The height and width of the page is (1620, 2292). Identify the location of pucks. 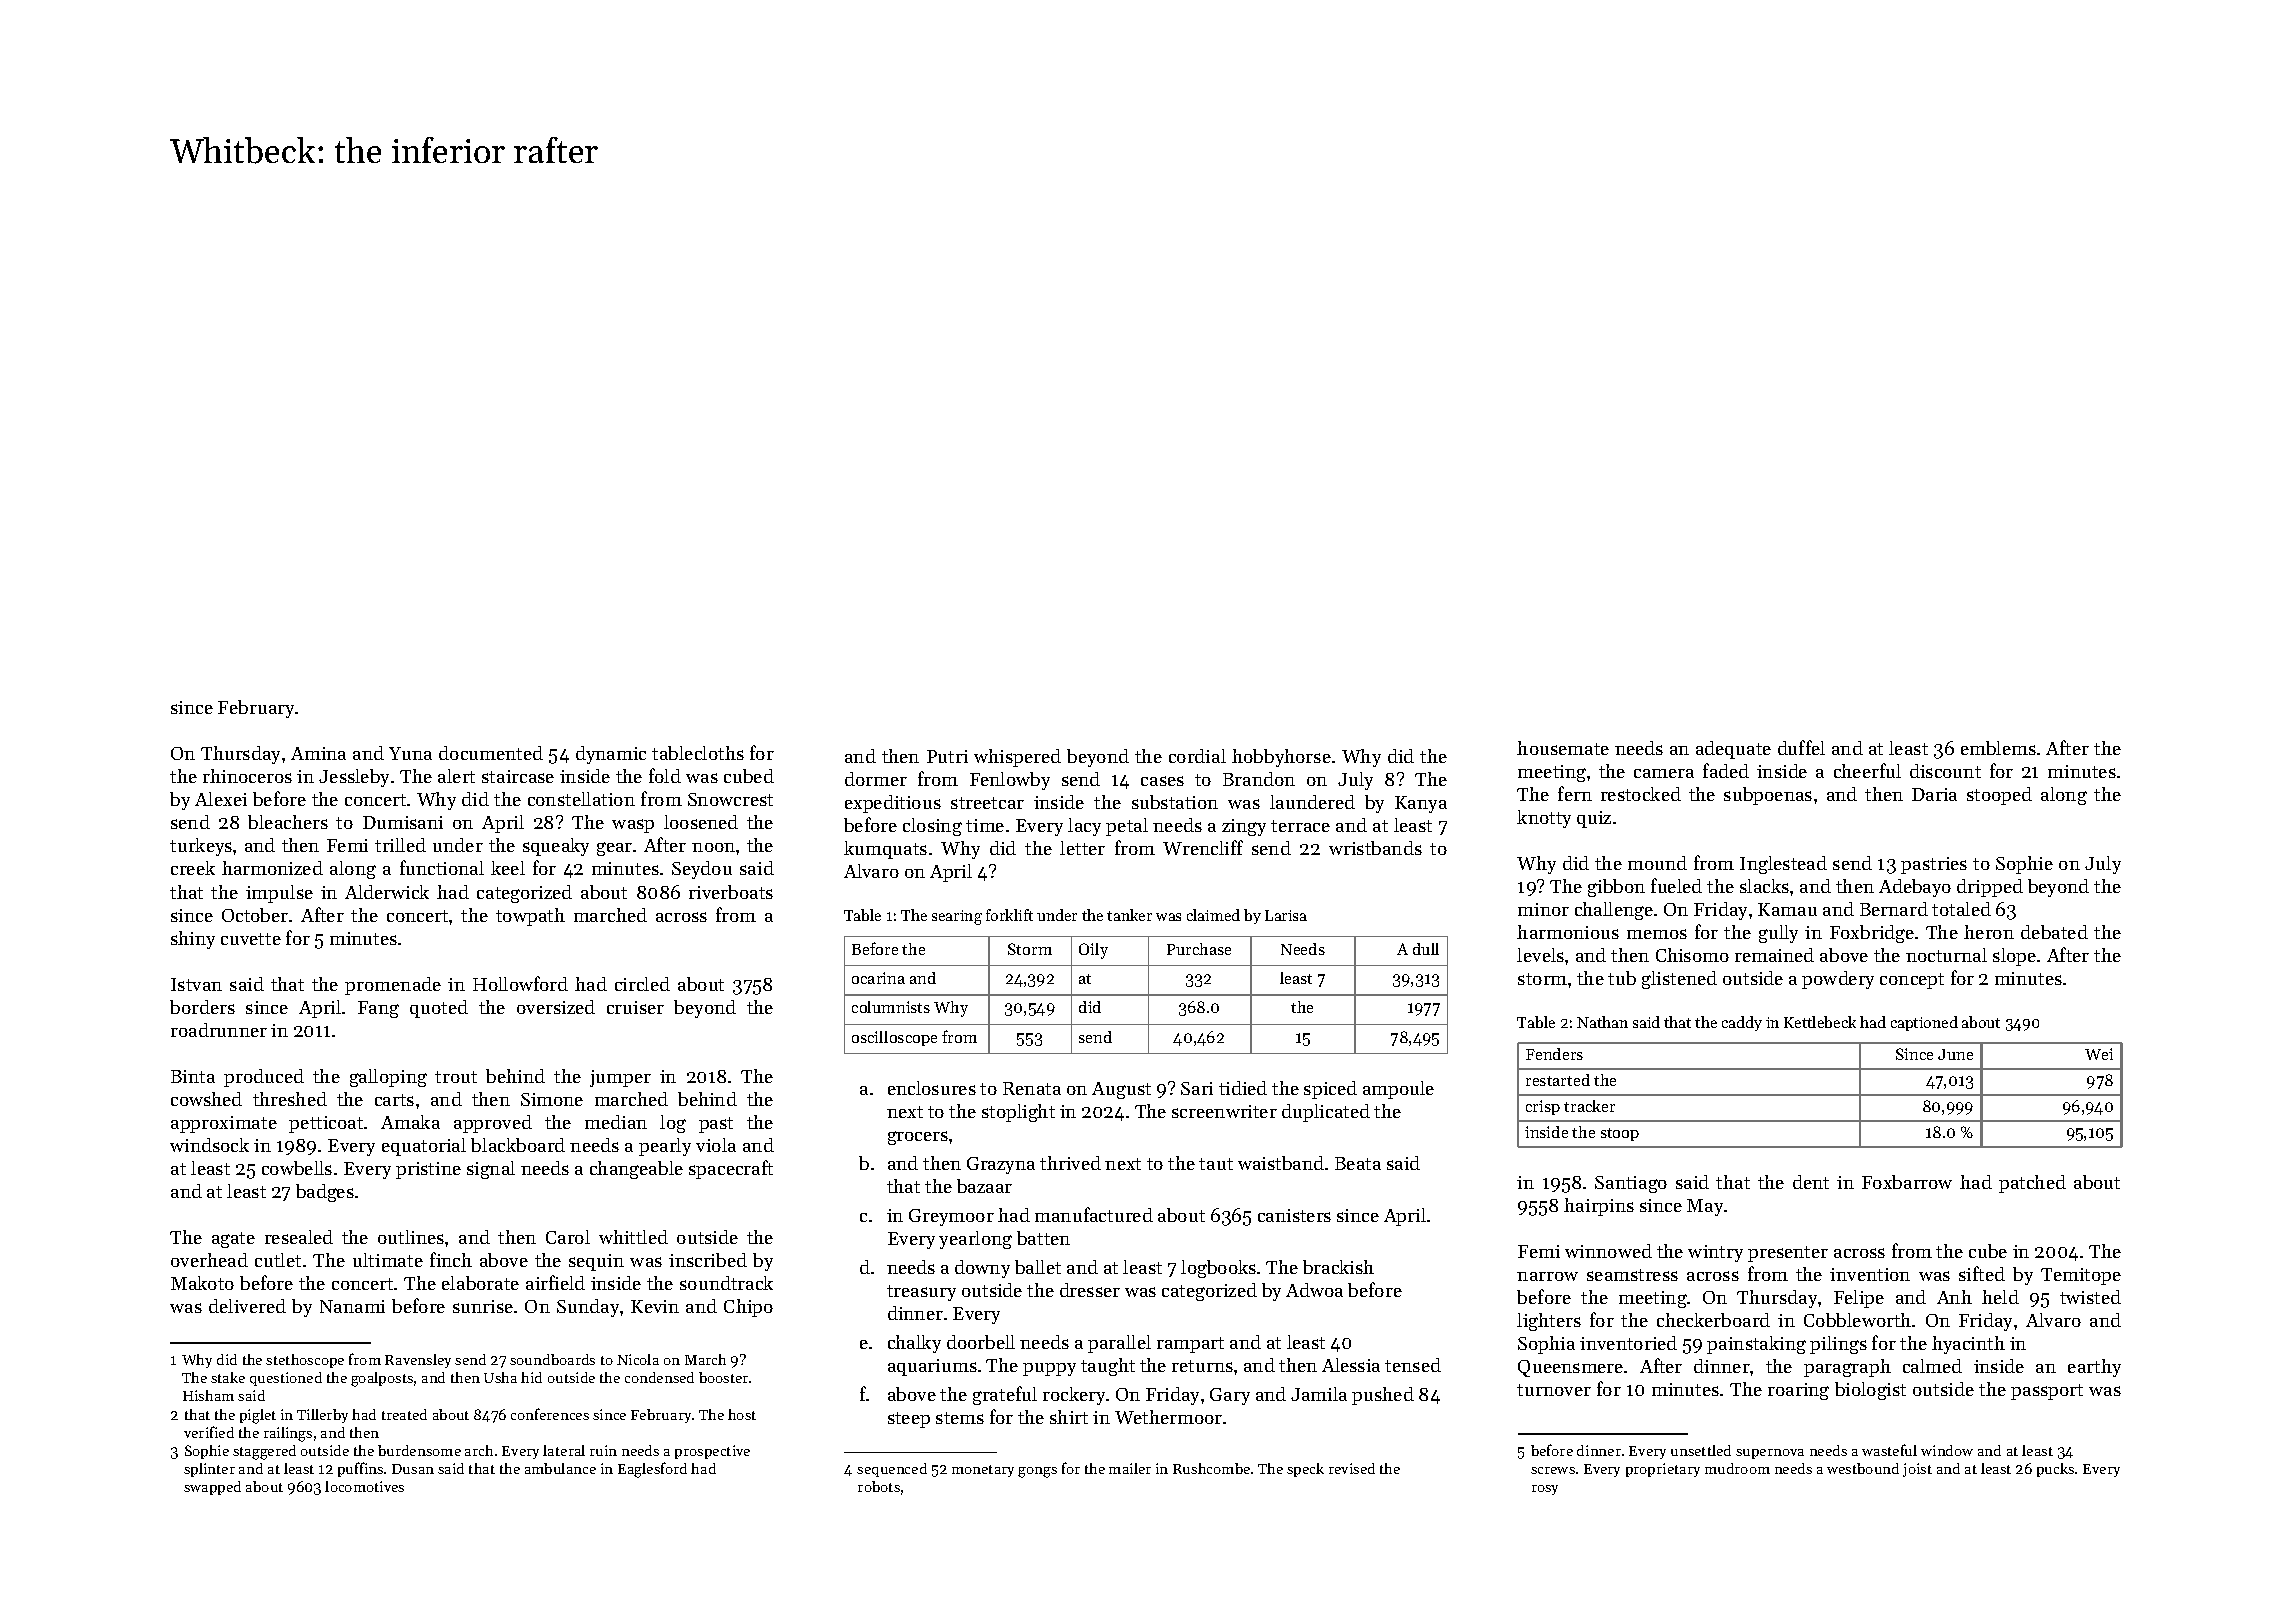
(2055, 1470).
